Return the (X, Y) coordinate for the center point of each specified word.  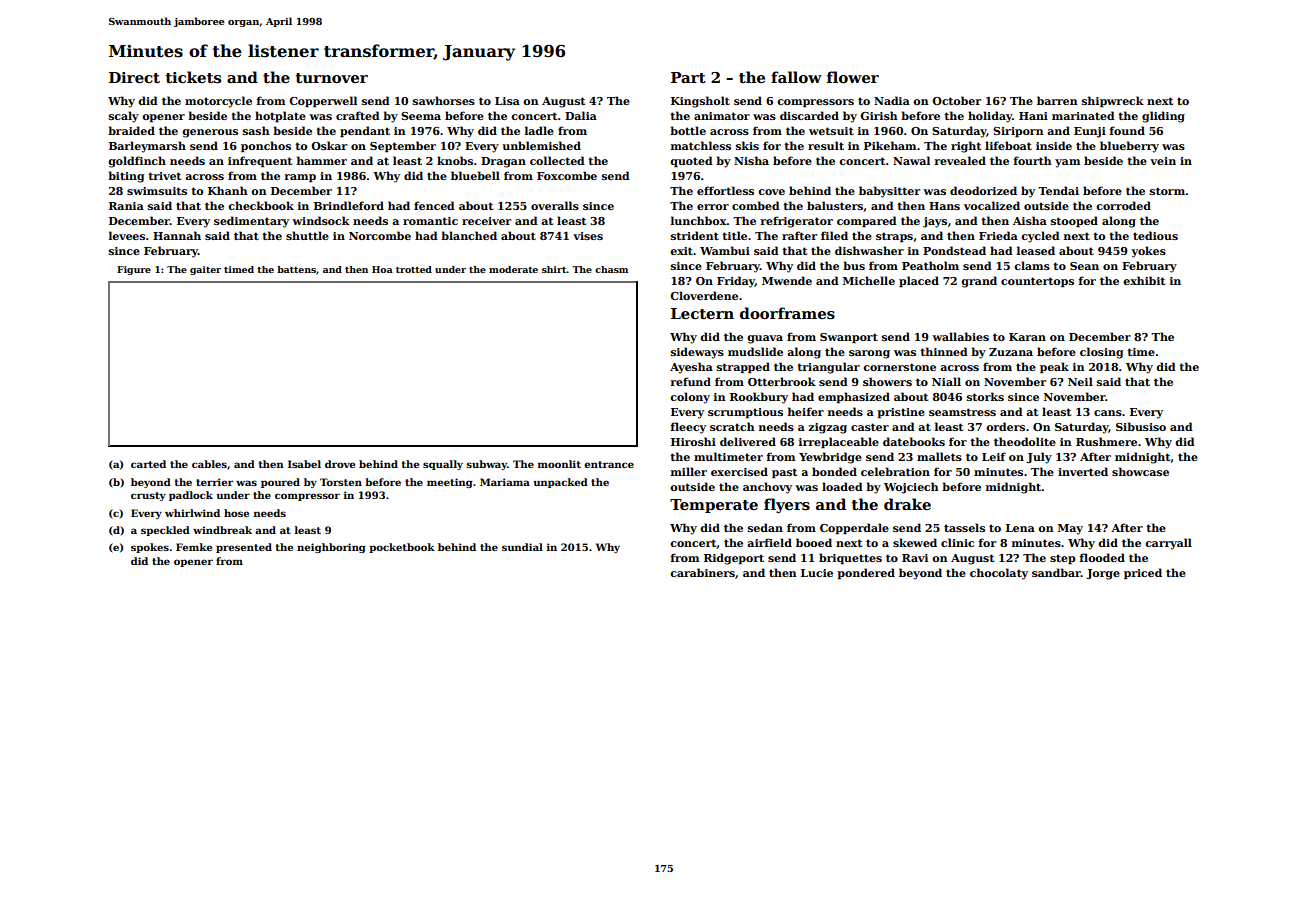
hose (236, 513)
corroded (1123, 205)
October (956, 100)
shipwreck (1113, 101)
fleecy (688, 428)
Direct (134, 77)
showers (887, 381)
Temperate (714, 506)
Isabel (304, 464)
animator (722, 116)
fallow (796, 77)
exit (681, 251)
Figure (134, 270)
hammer (322, 160)
